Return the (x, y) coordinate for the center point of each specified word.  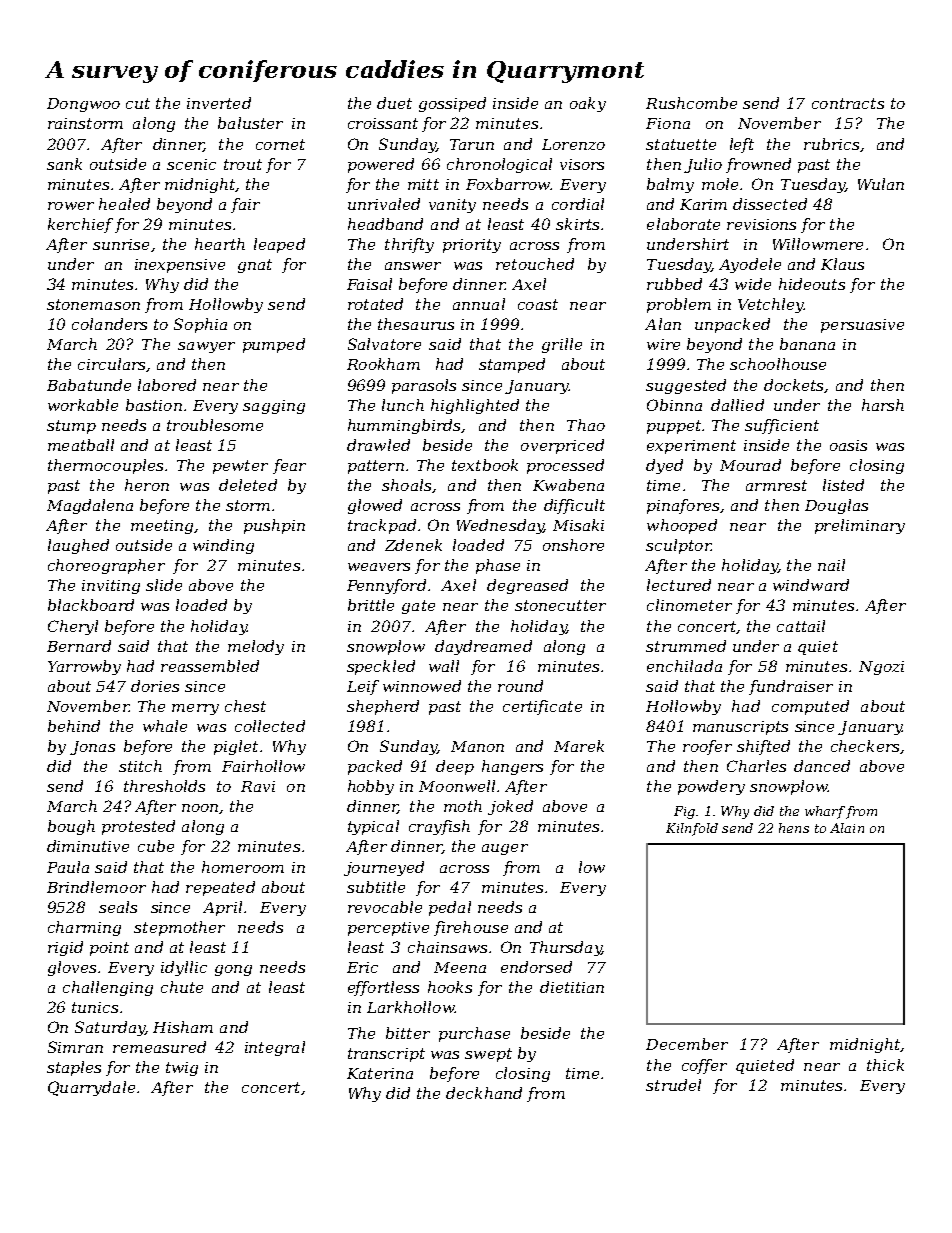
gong (233, 970)
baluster (250, 123)
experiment (691, 447)
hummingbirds (404, 426)
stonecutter (560, 605)
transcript (386, 1055)
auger (505, 849)
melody (256, 647)
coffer (704, 1066)
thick (885, 1065)
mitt (423, 184)
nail (831, 565)
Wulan (881, 184)
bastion (154, 405)
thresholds (164, 786)
